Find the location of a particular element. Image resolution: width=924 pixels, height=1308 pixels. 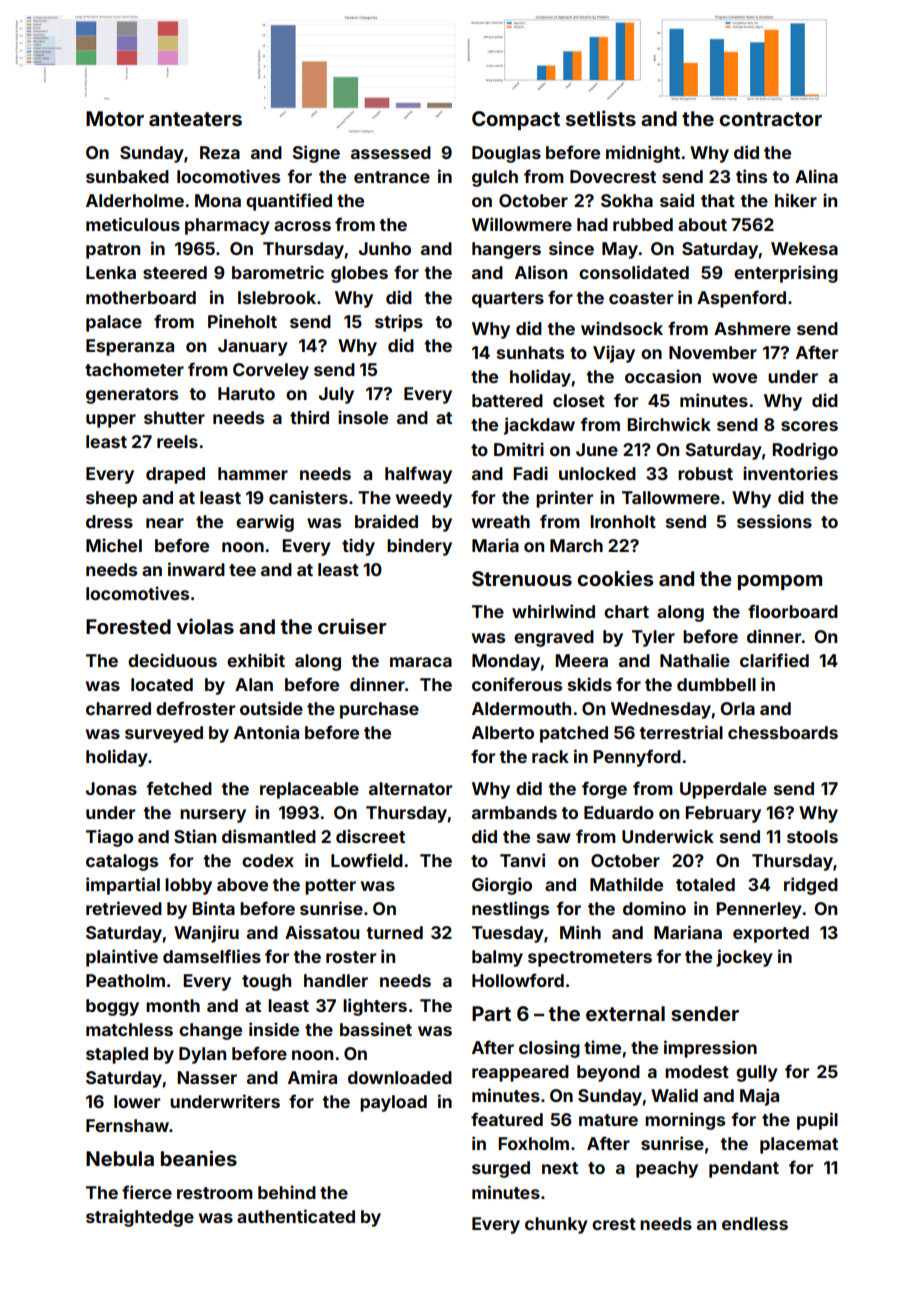

lower is located at coordinates (137, 1101).
